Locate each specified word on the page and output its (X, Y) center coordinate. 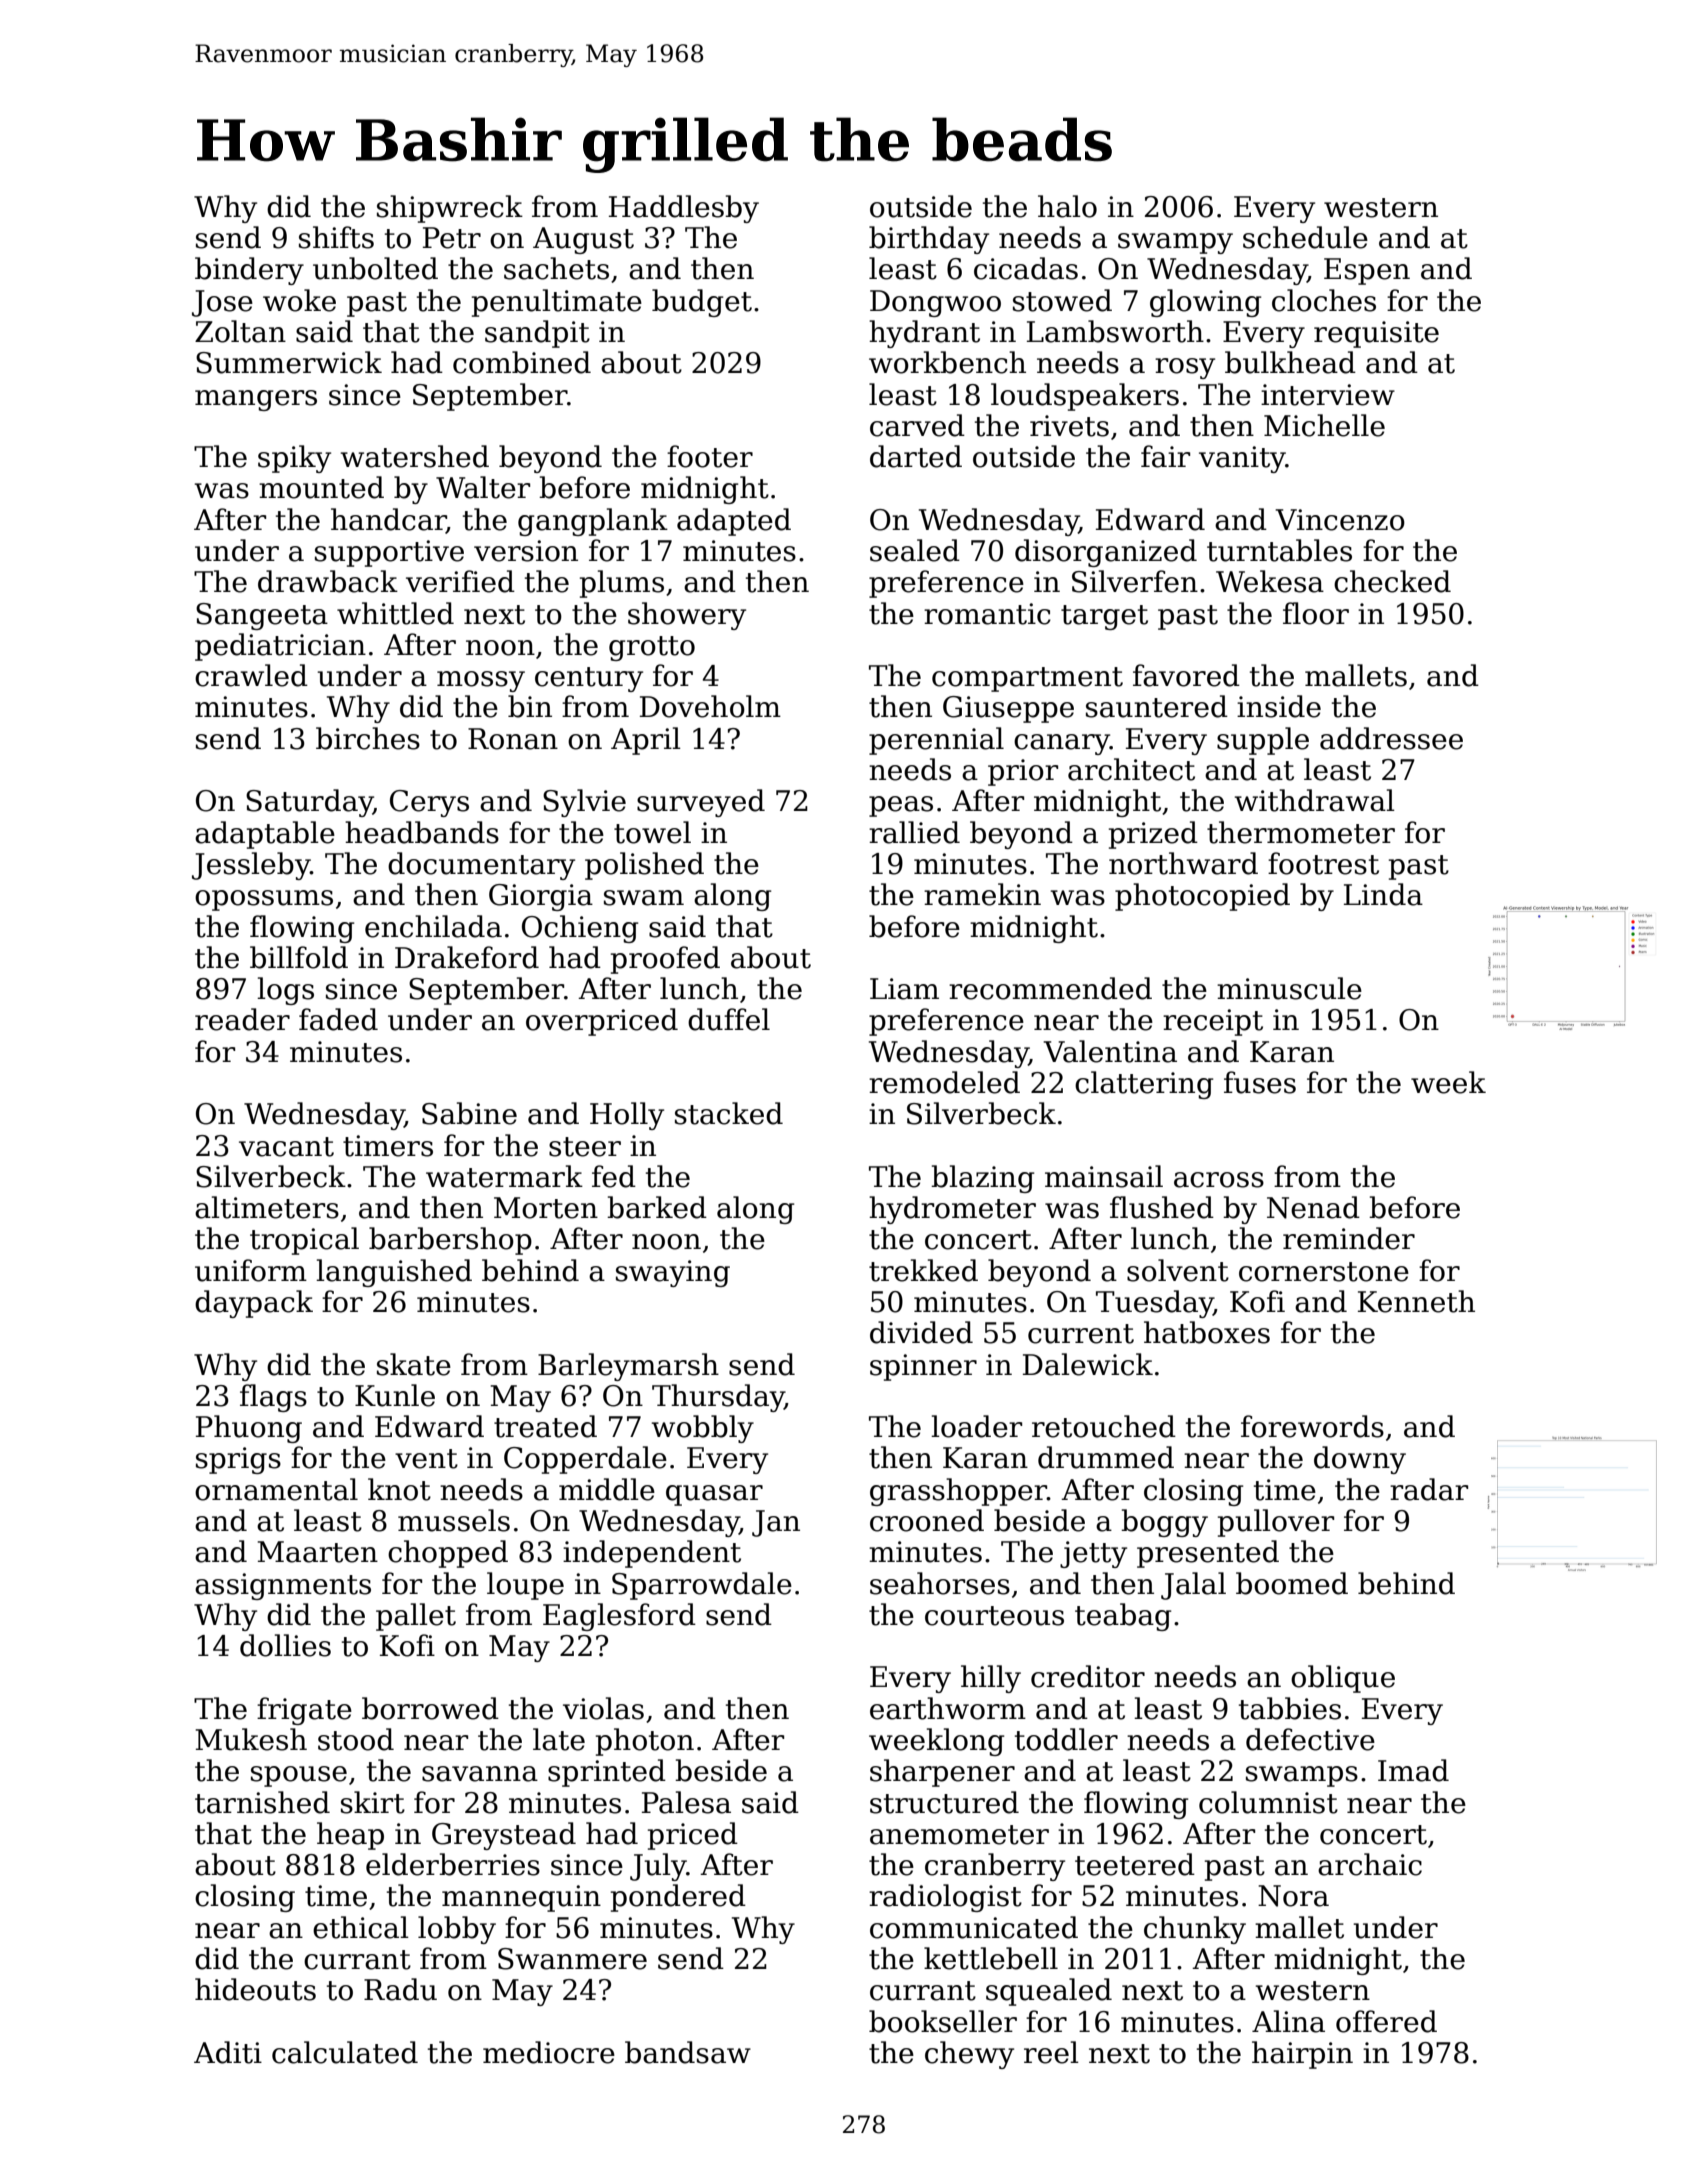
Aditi (228, 2052)
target (1104, 617)
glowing (1205, 303)
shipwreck (450, 209)
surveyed (701, 803)
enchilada (433, 926)
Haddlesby (684, 209)
